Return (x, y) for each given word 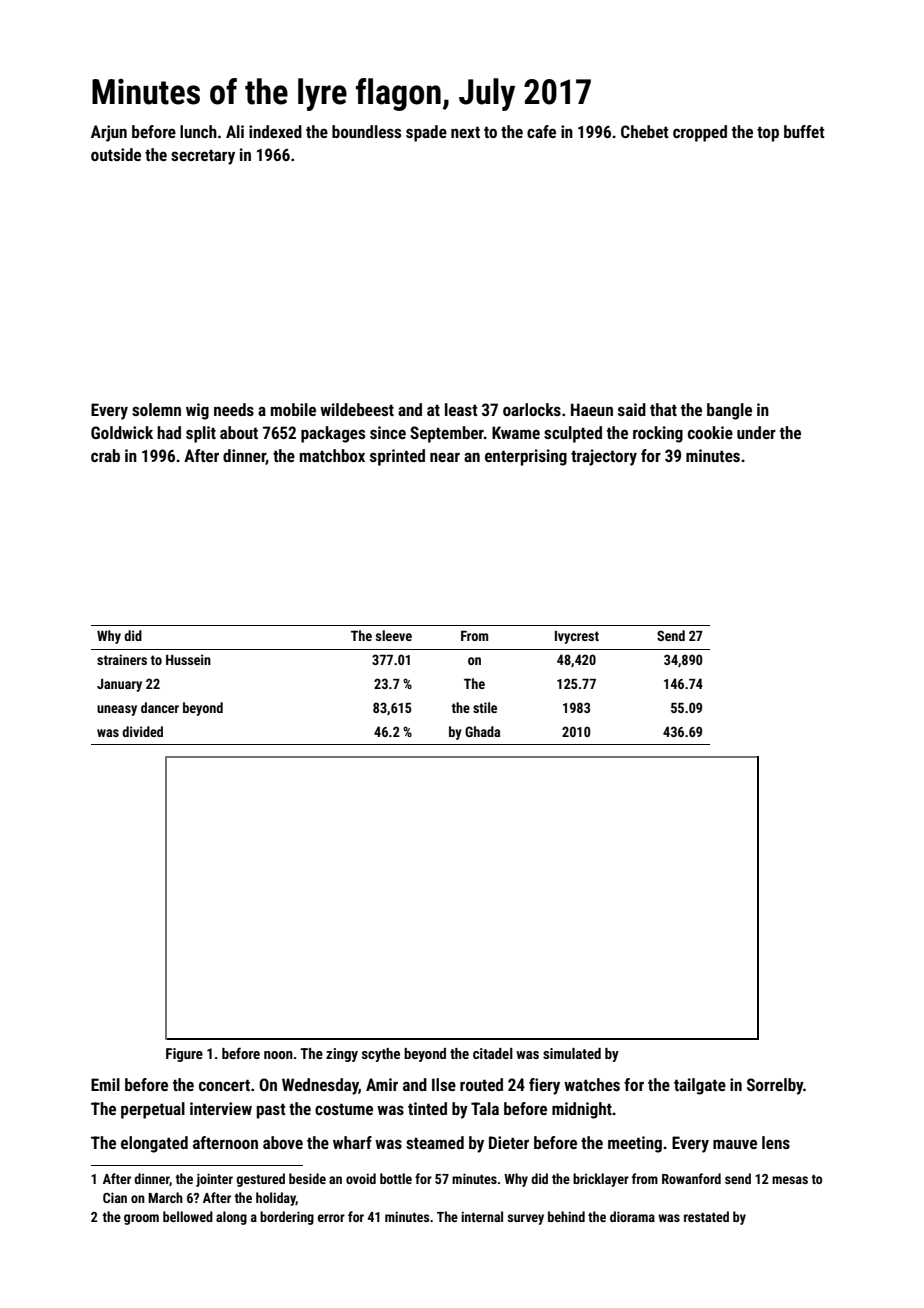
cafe (541, 131)
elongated (154, 1144)
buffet (804, 131)
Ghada (482, 731)
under (756, 432)
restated (706, 1216)
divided (142, 731)
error (331, 1218)
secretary (203, 157)
